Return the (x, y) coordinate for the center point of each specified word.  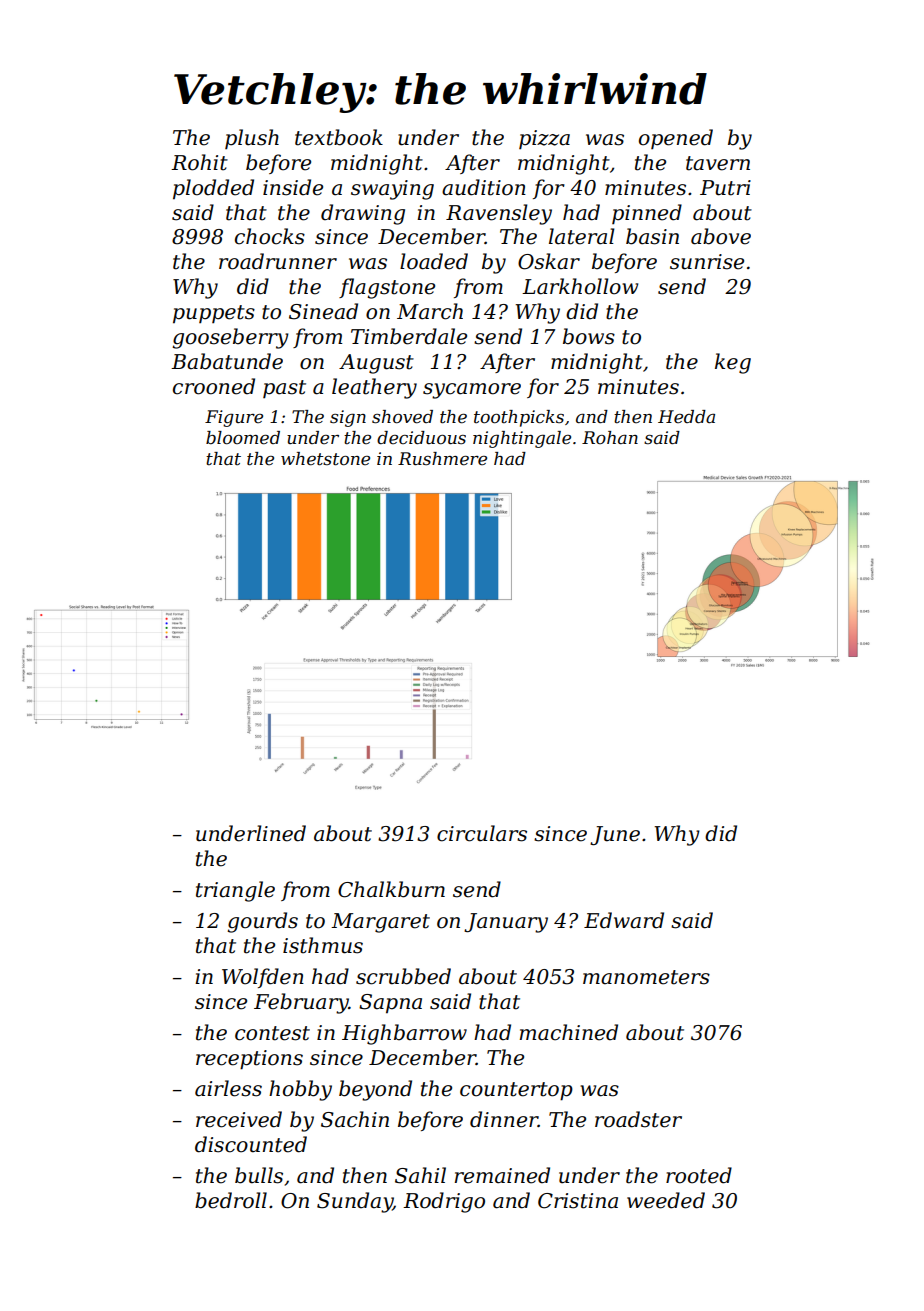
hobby (300, 1090)
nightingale (522, 439)
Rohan (610, 437)
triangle (235, 891)
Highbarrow (404, 1034)
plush (252, 139)
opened (676, 139)
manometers (646, 977)
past (284, 389)
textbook (339, 137)
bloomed (243, 438)
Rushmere (442, 459)
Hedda (686, 416)
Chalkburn (391, 889)
